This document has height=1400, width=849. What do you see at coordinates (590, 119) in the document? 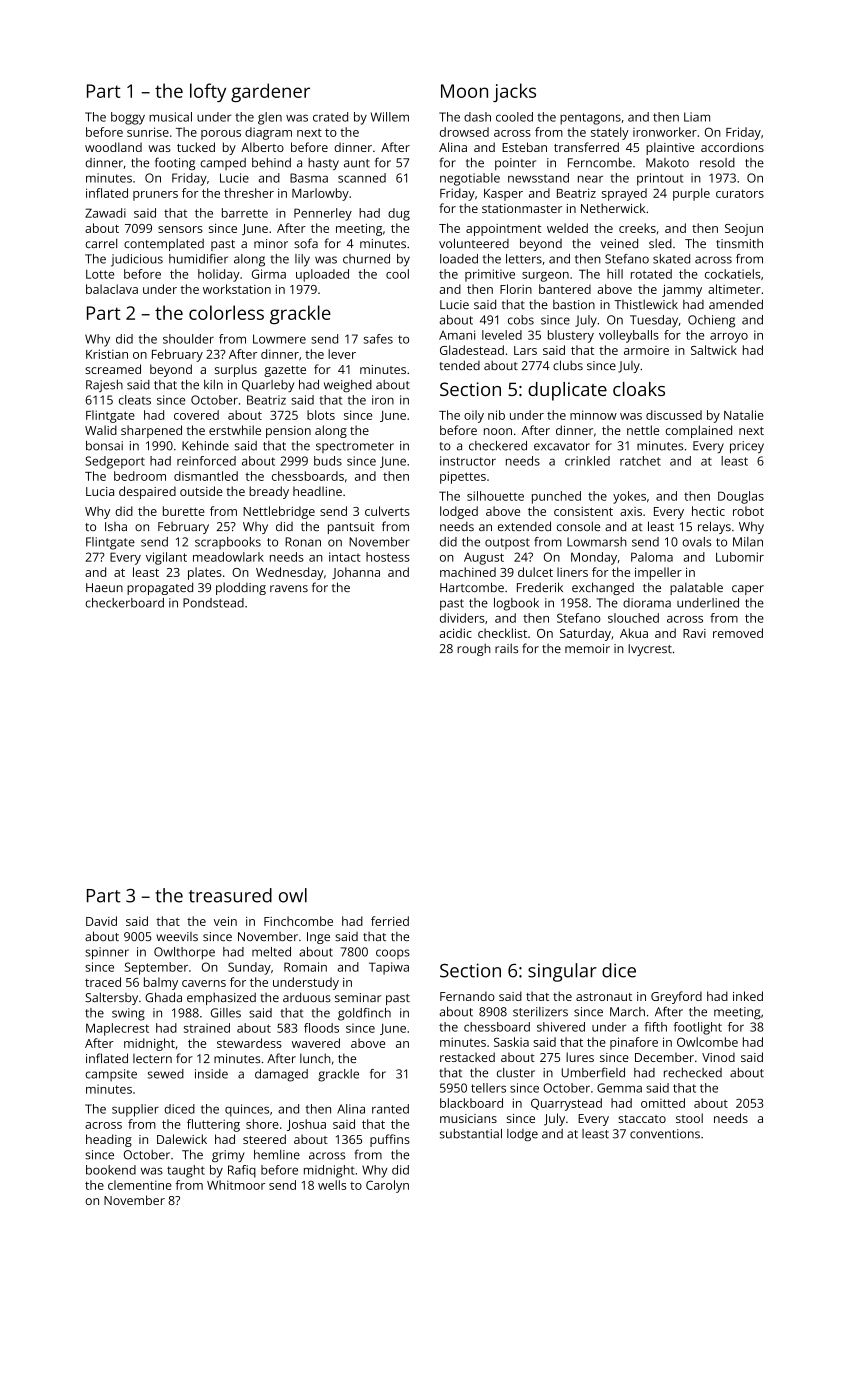
I see `pentagons` at bounding box center [590, 119].
